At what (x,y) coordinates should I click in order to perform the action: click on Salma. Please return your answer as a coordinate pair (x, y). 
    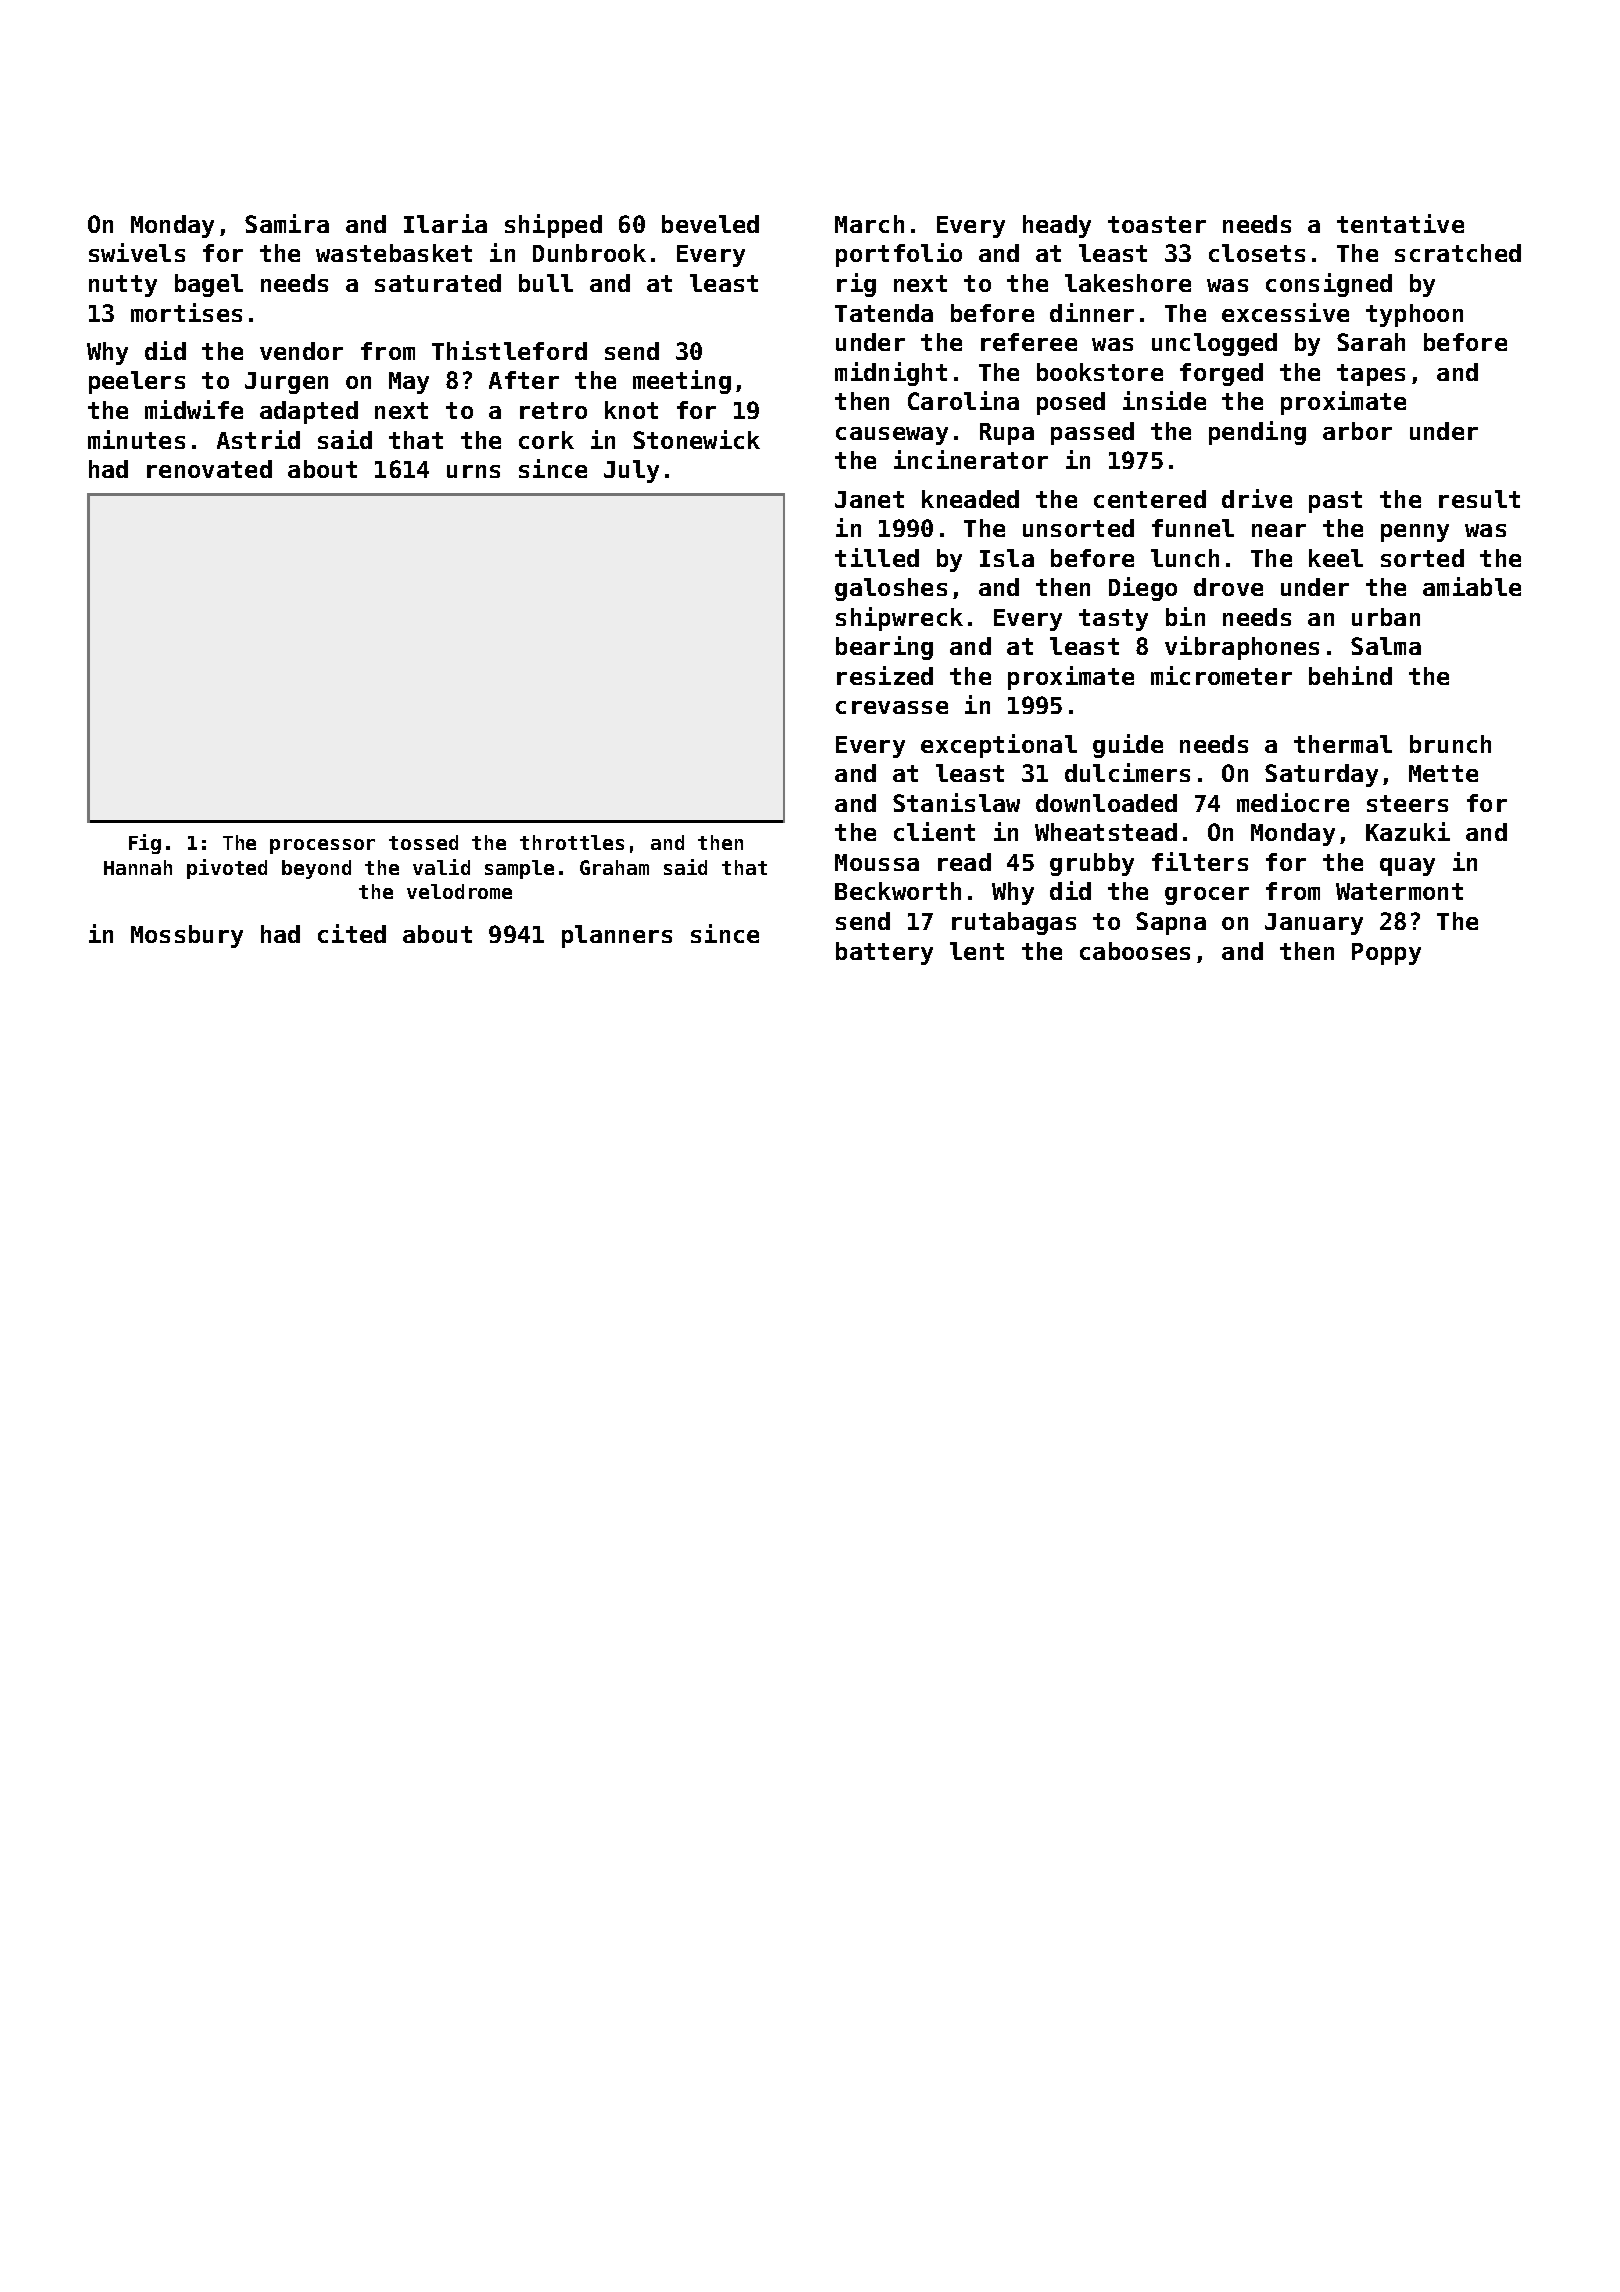
    Looking at the image, I should click on (1386, 646).
